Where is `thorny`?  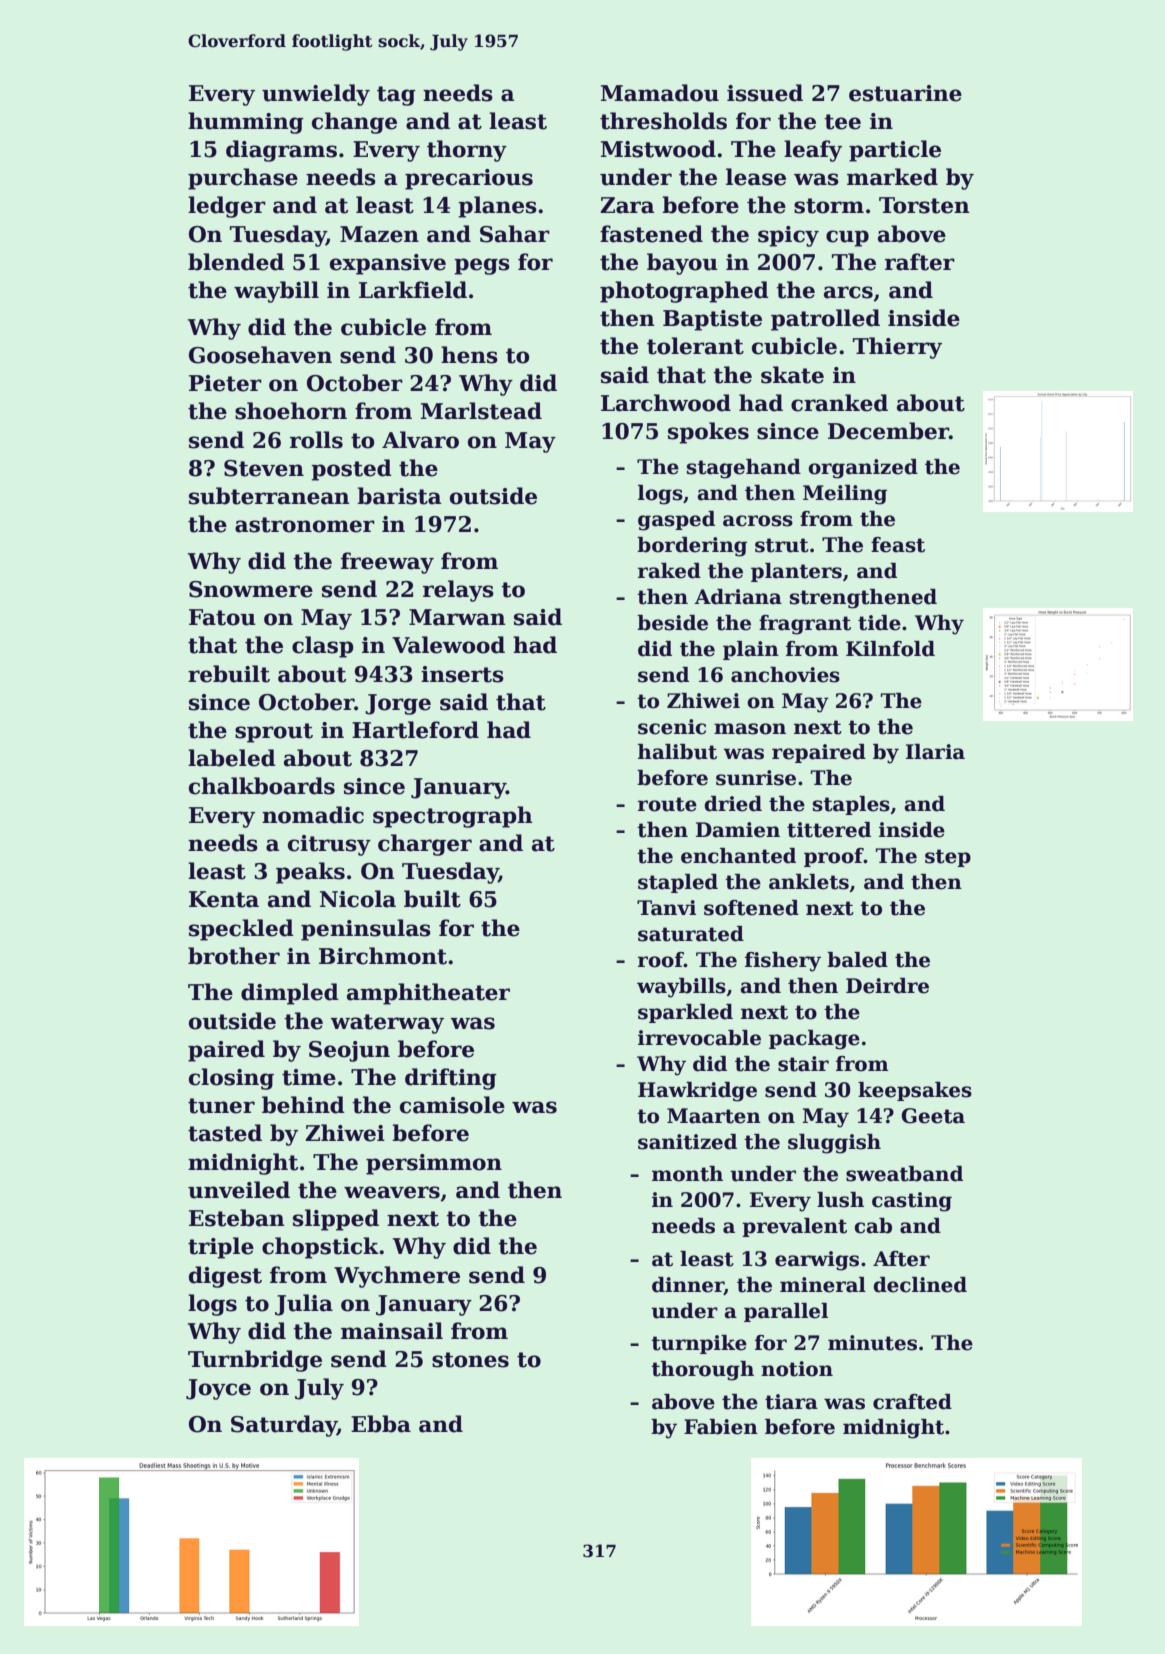 thorny is located at coordinates (467, 151).
